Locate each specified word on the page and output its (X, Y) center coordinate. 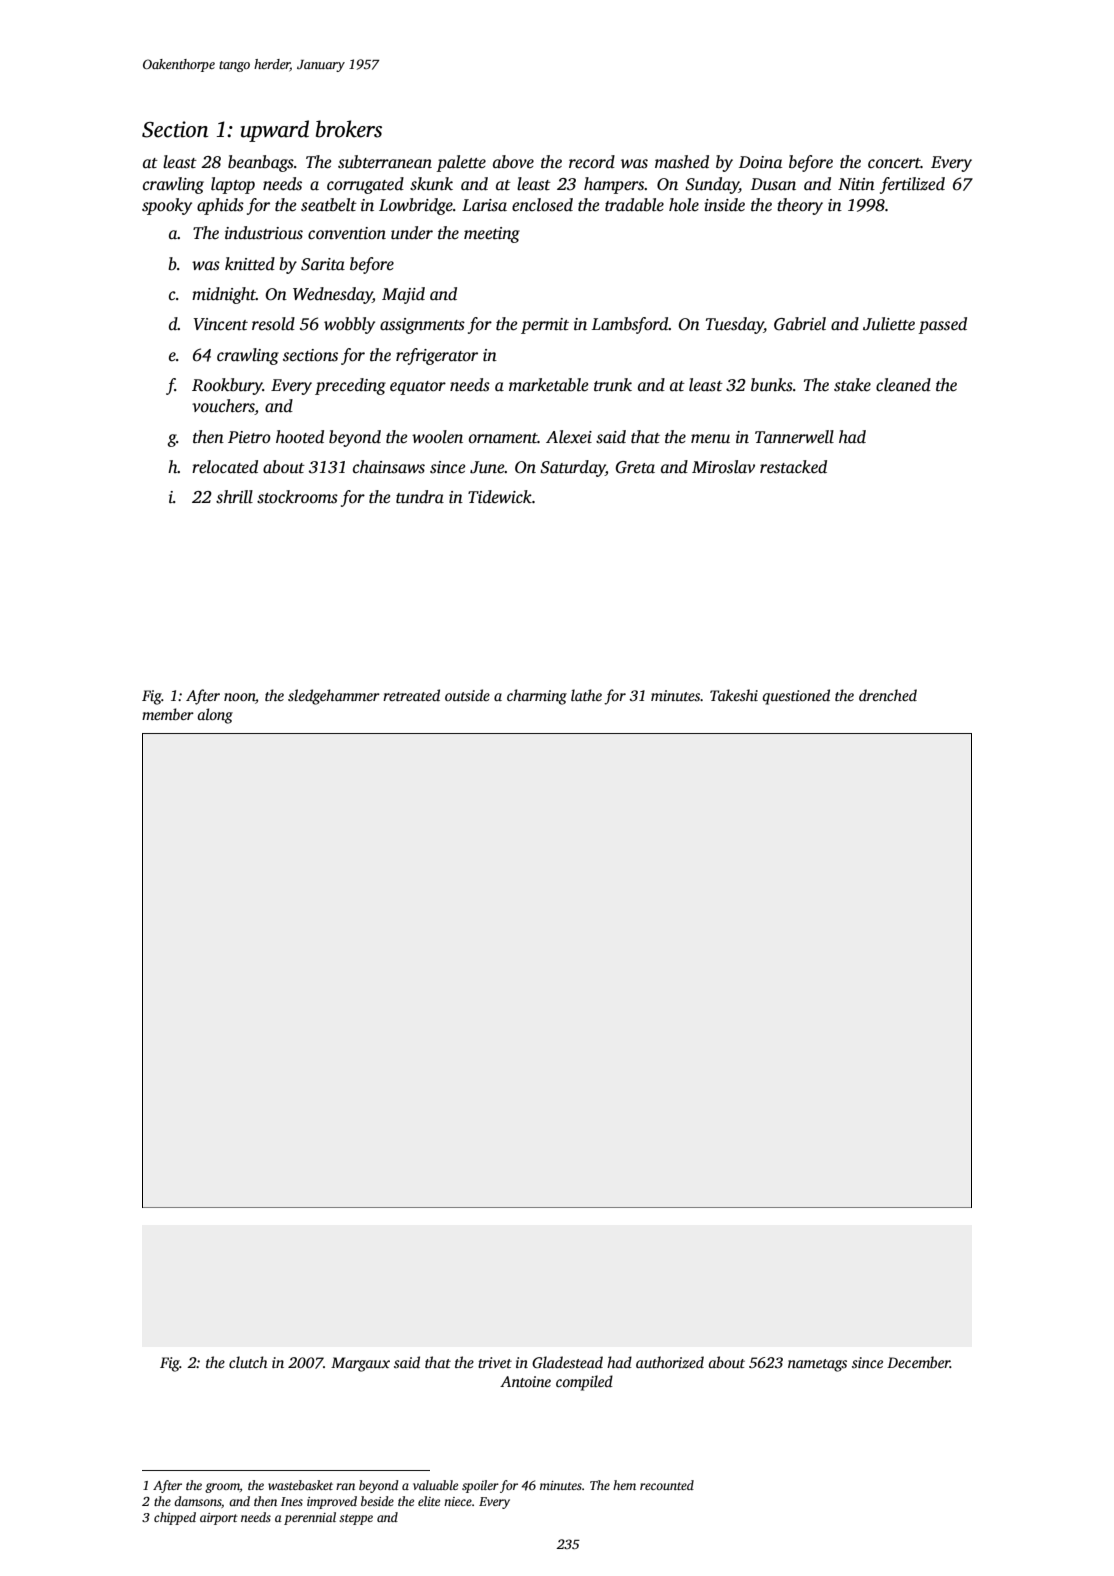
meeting (492, 235)
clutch (248, 1362)
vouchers (223, 407)
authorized (670, 1362)
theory (800, 206)
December (918, 1362)
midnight (224, 295)
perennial (310, 1518)
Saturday (573, 468)
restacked (793, 467)
